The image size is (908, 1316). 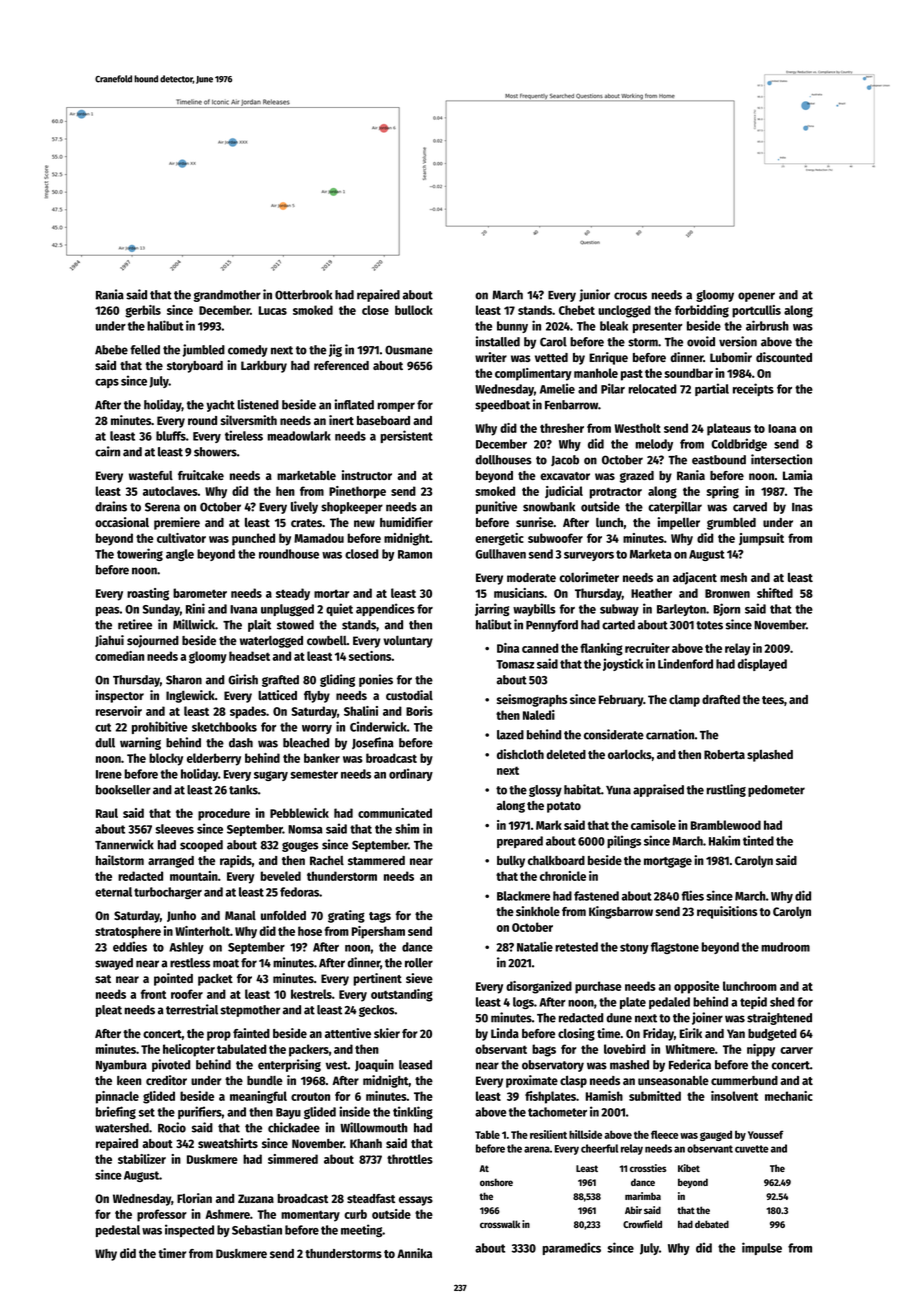 What do you see at coordinates (758, 840) in the page?
I see `tinted` at bounding box center [758, 840].
